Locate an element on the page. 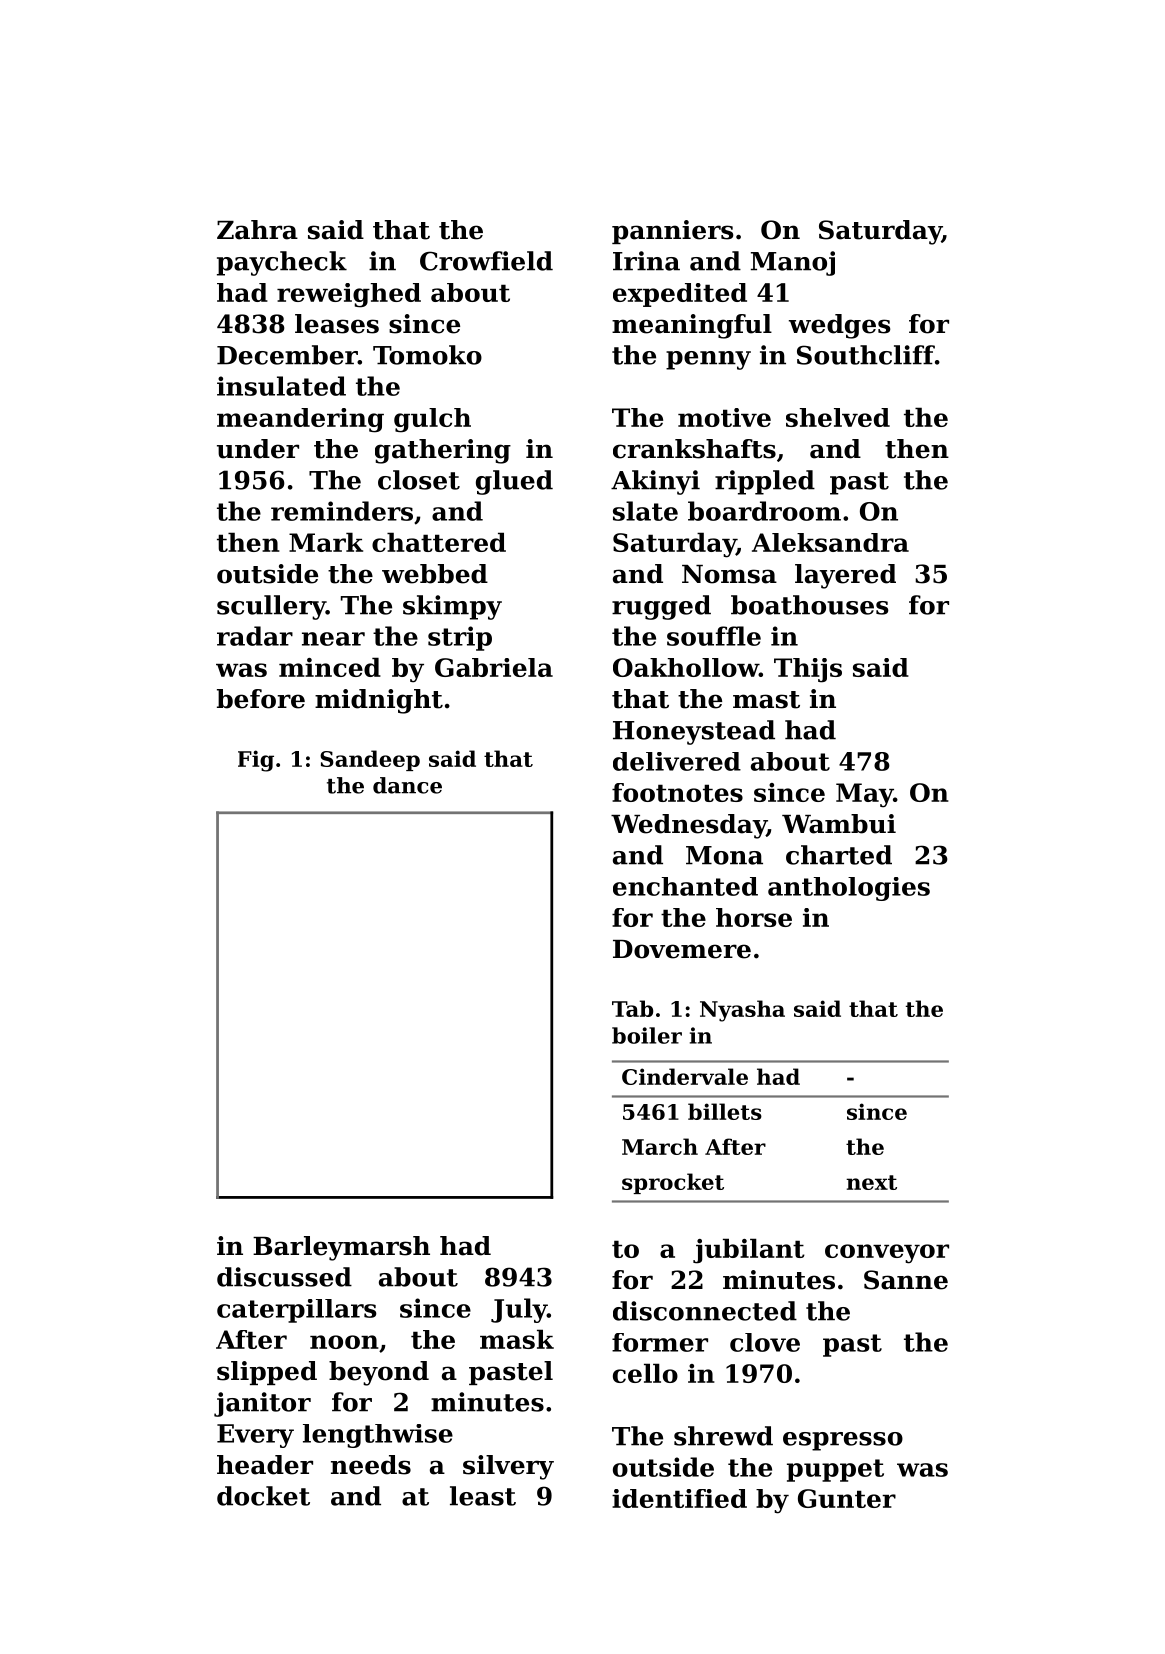  panniers is located at coordinates (673, 232).
